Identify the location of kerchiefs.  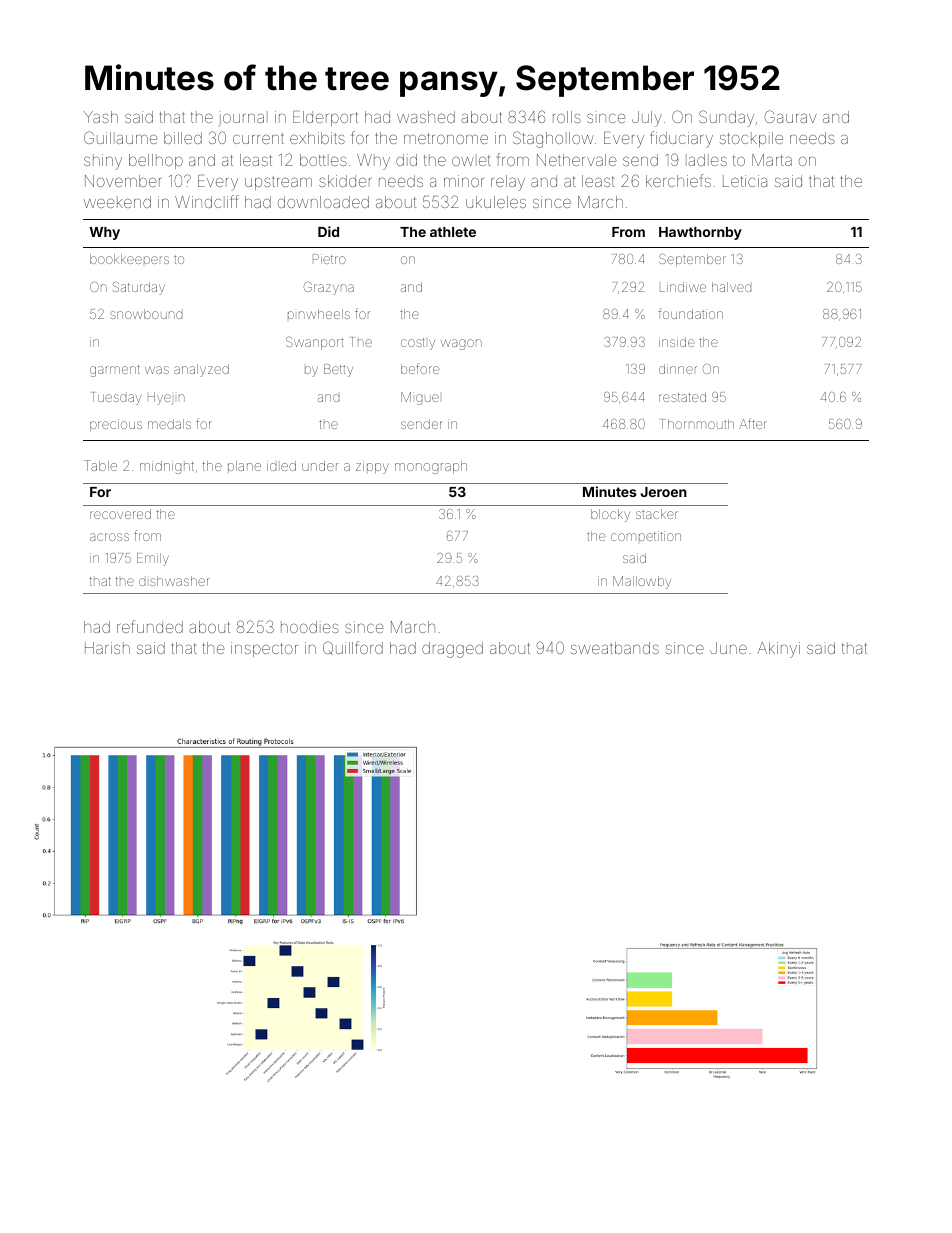
(678, 180).
